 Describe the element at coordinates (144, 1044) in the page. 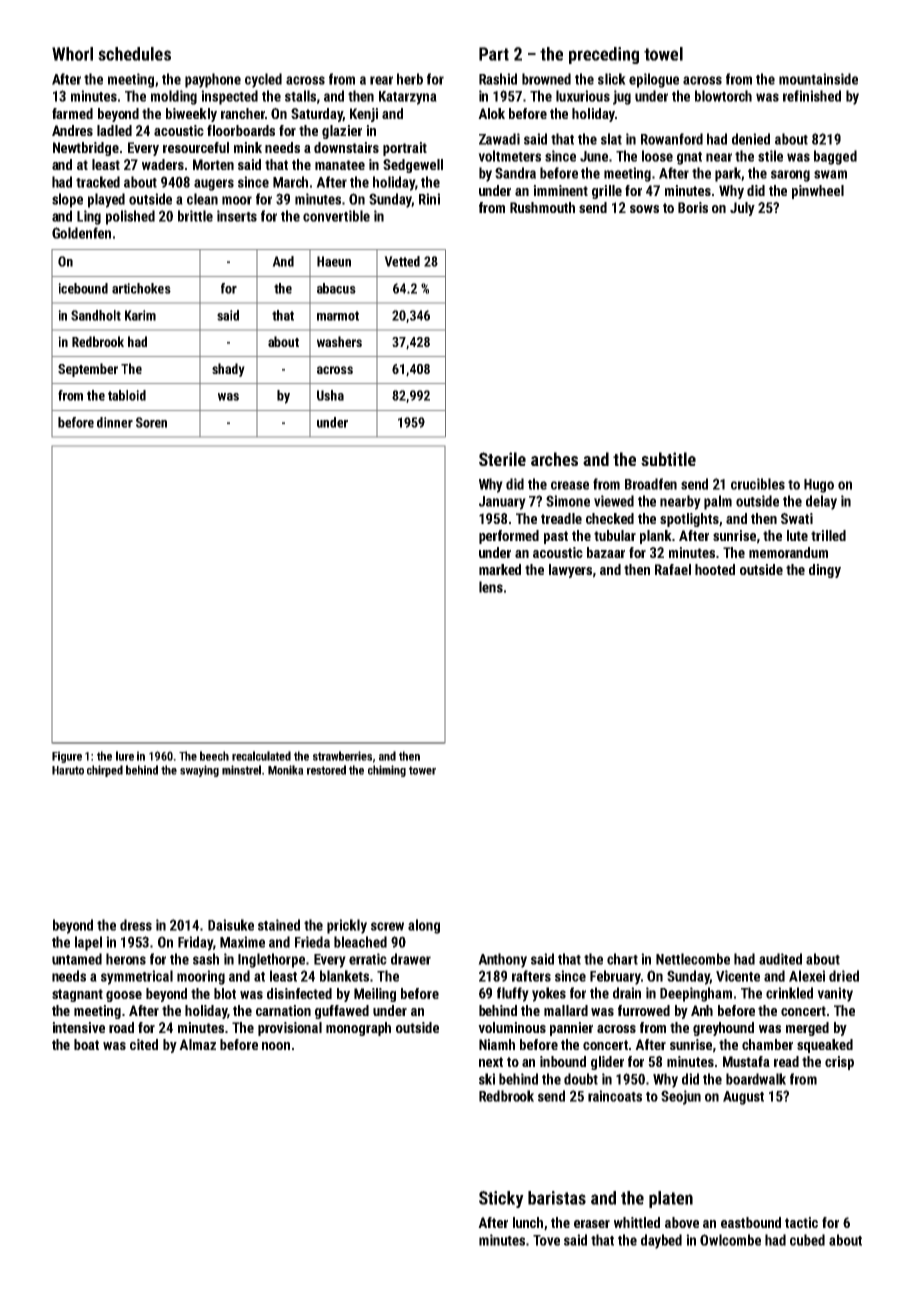

I see `cited` at that location.
